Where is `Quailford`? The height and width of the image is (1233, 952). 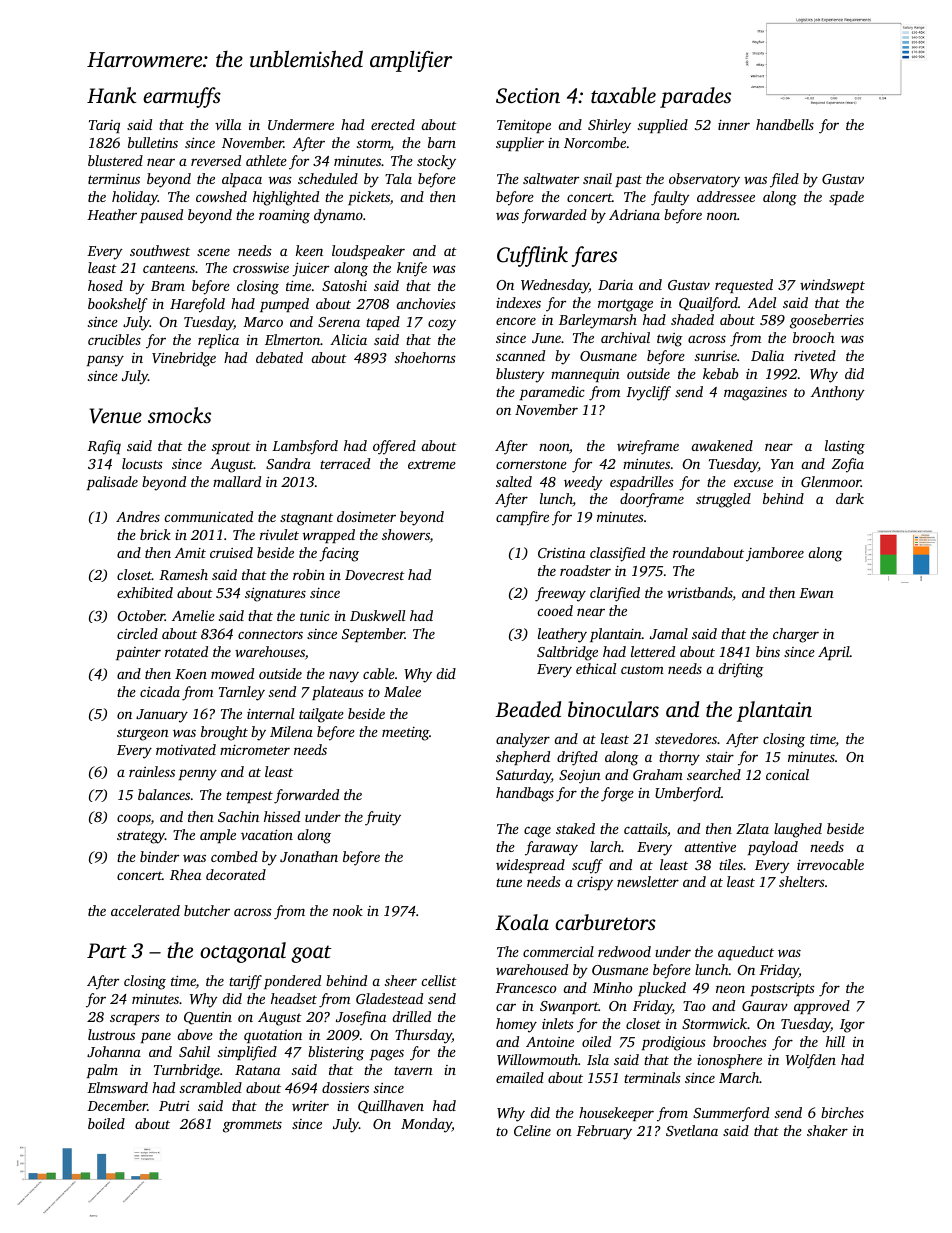
Quailford is located at coordinates (708, 304).
